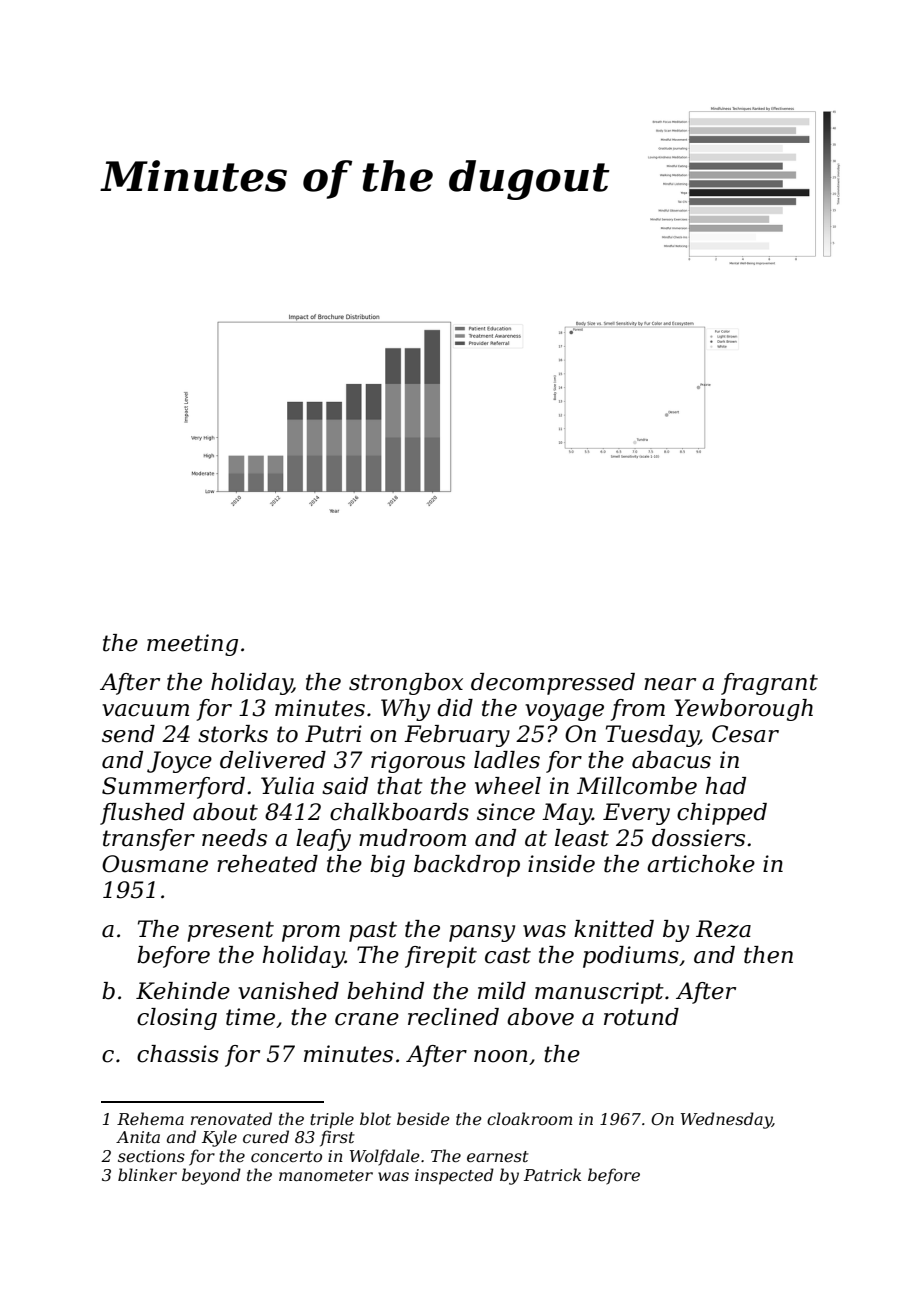 The width and height of the screenshot is (924, 1311). I want to click on near, so click(670, 684).
